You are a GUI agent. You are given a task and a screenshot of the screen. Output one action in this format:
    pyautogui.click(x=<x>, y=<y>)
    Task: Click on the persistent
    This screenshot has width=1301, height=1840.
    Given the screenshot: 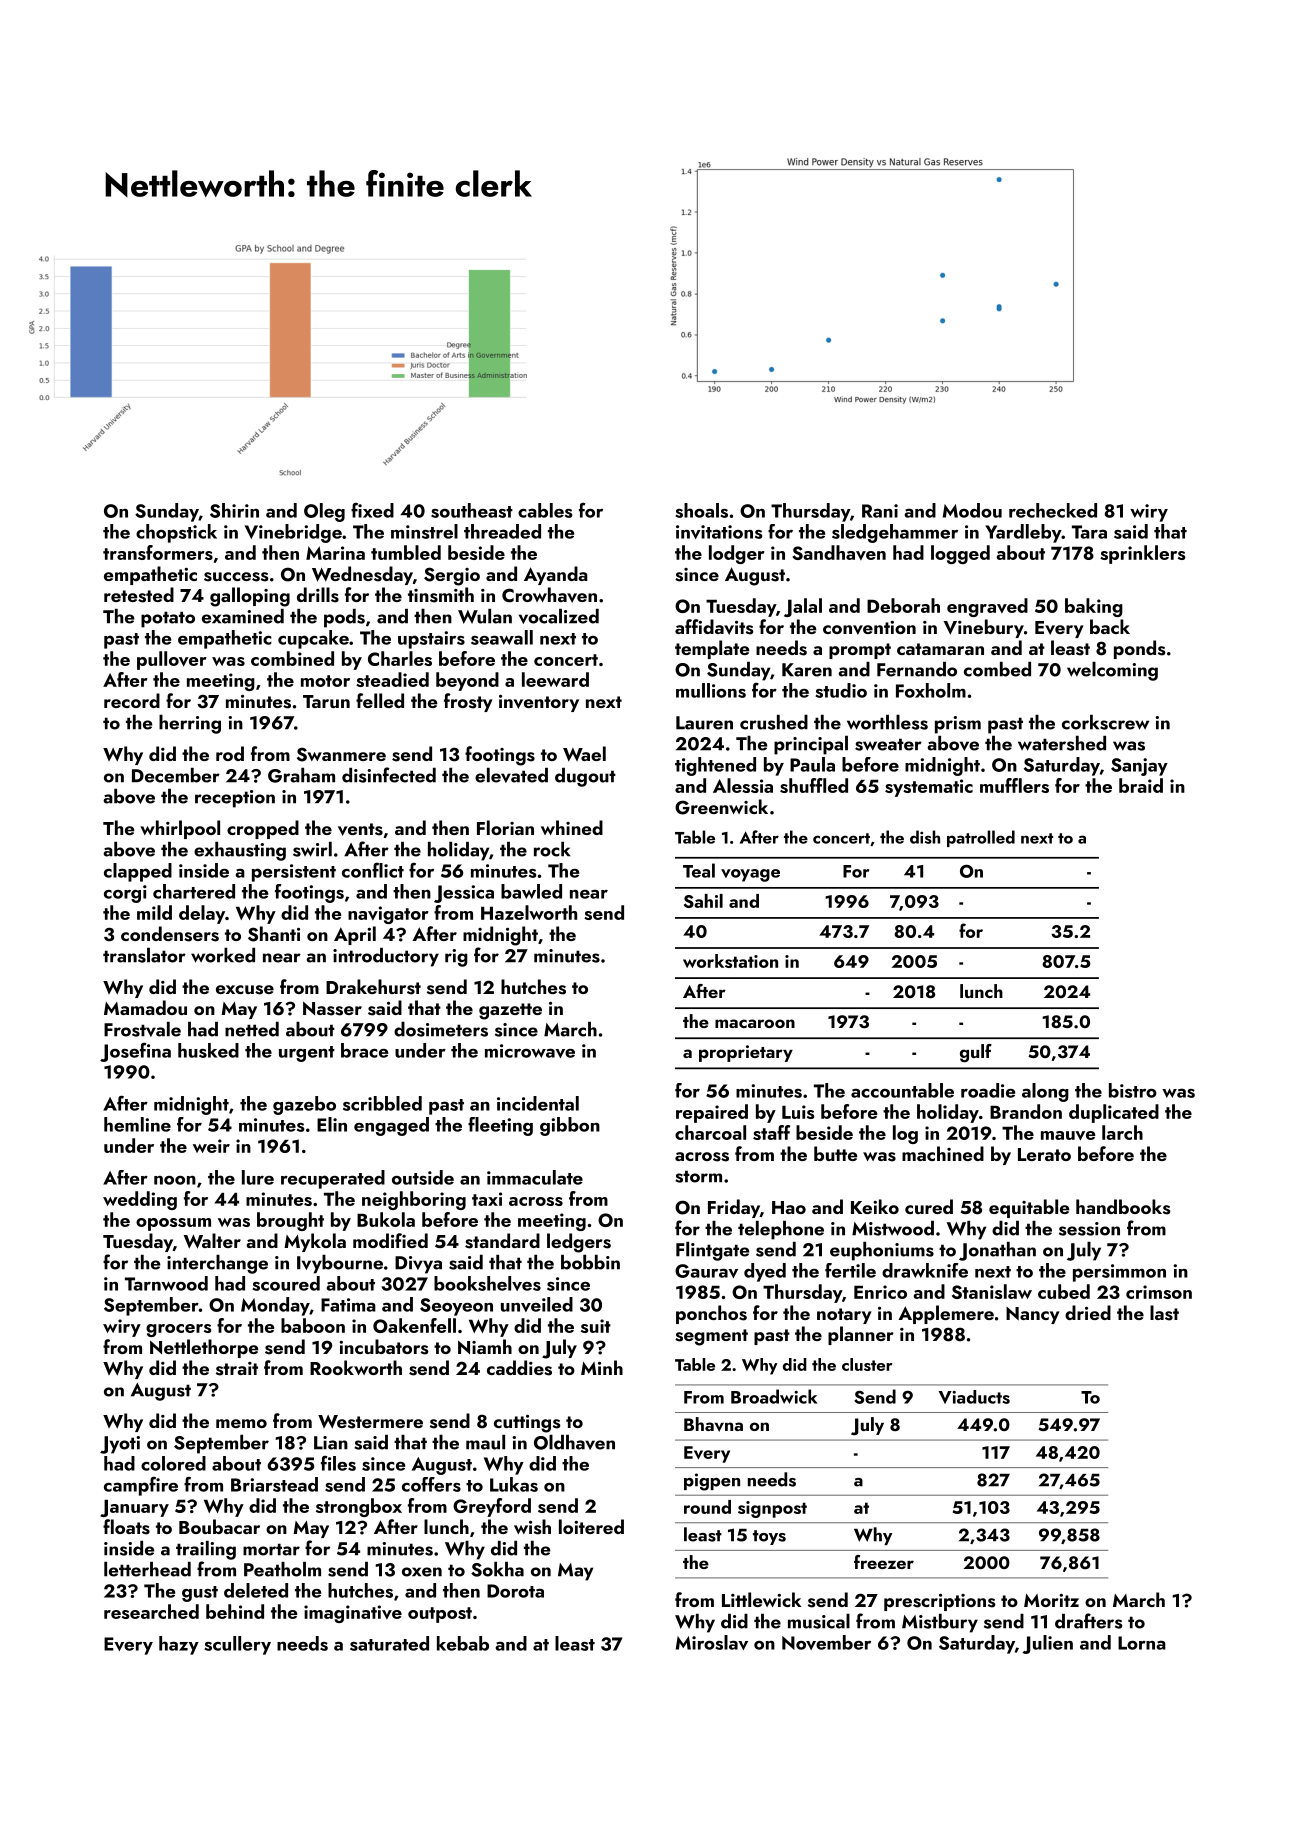 What is the action you would take?
    pyautogui.click(x=294, y=873)
